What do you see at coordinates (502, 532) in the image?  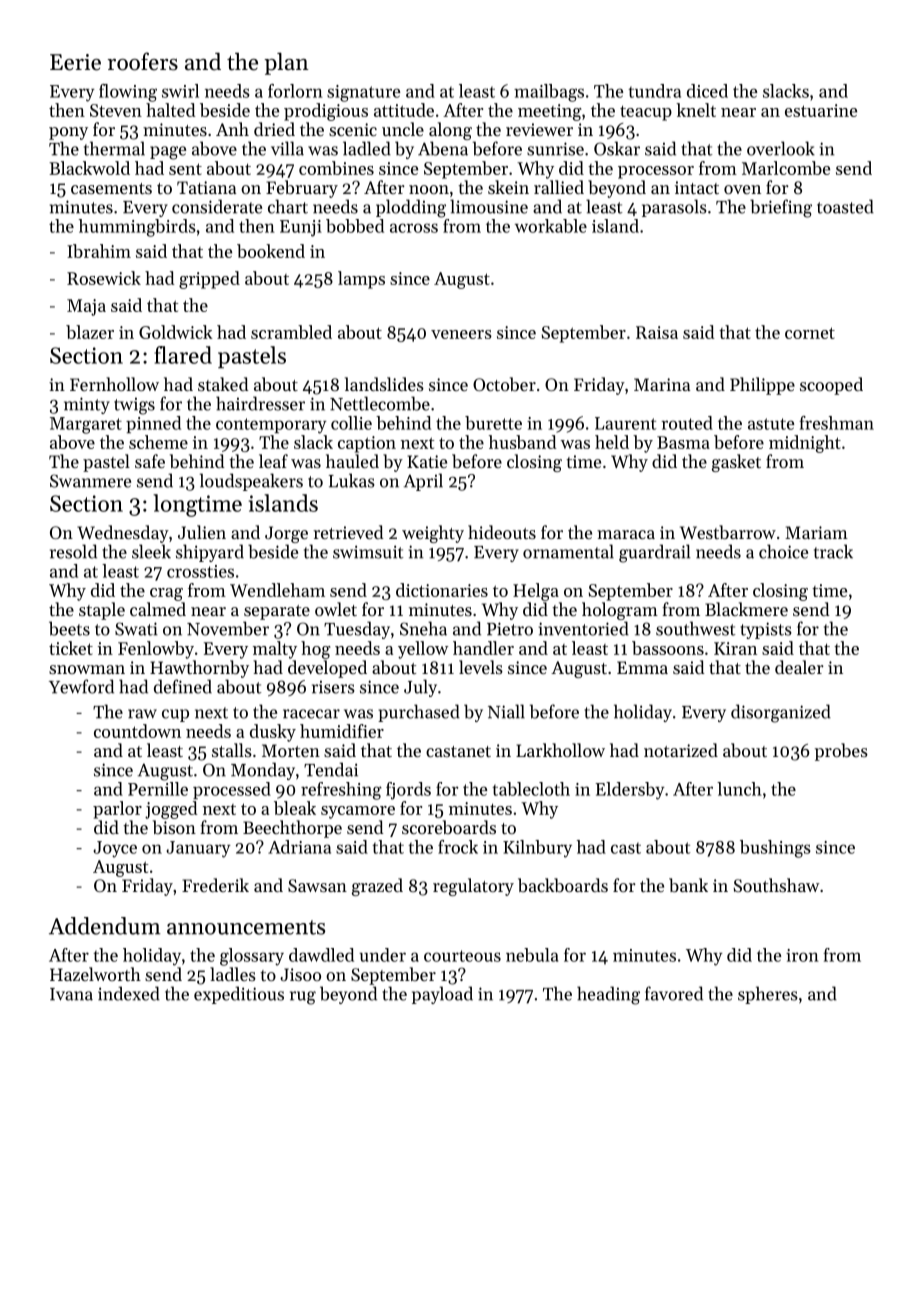 I see `hideouts` at bounding box center [502, 532].
